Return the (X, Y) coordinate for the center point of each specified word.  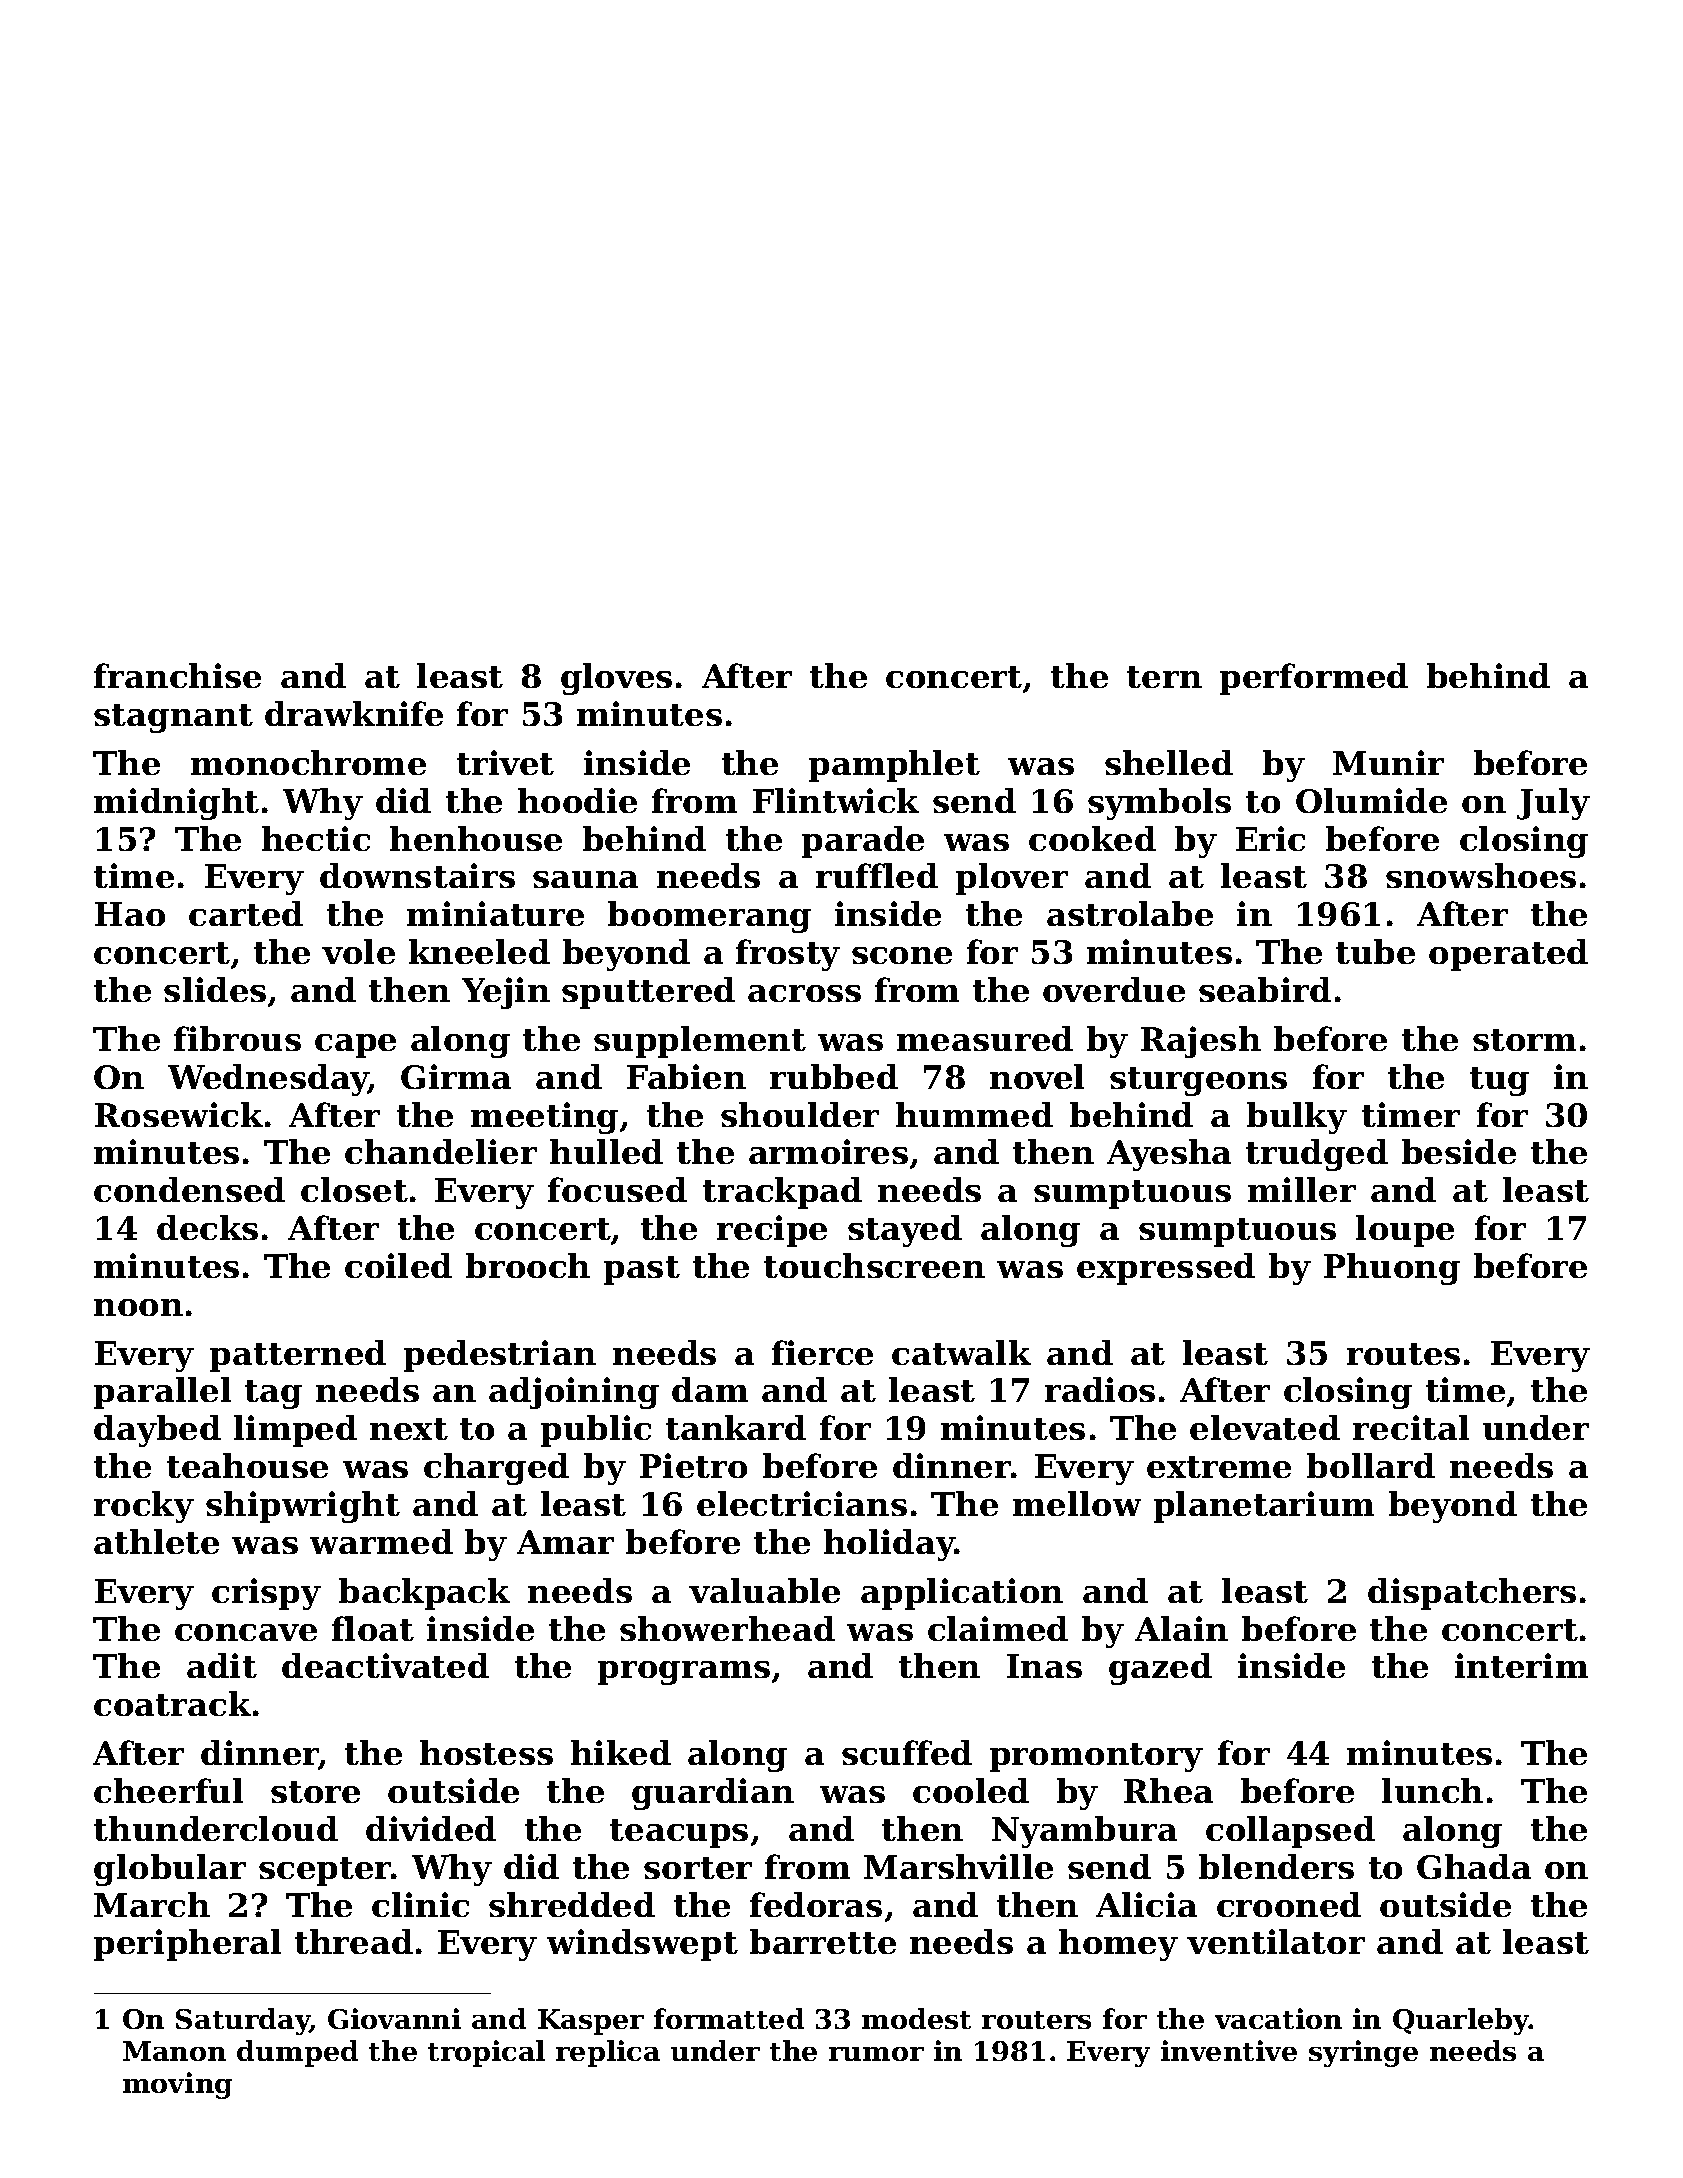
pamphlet (894, 766)
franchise (177, 675)
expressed (1166, 1269)
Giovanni (394, 2018)
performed (1314, 679)
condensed (189, 1189)
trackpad (782, 1193)
